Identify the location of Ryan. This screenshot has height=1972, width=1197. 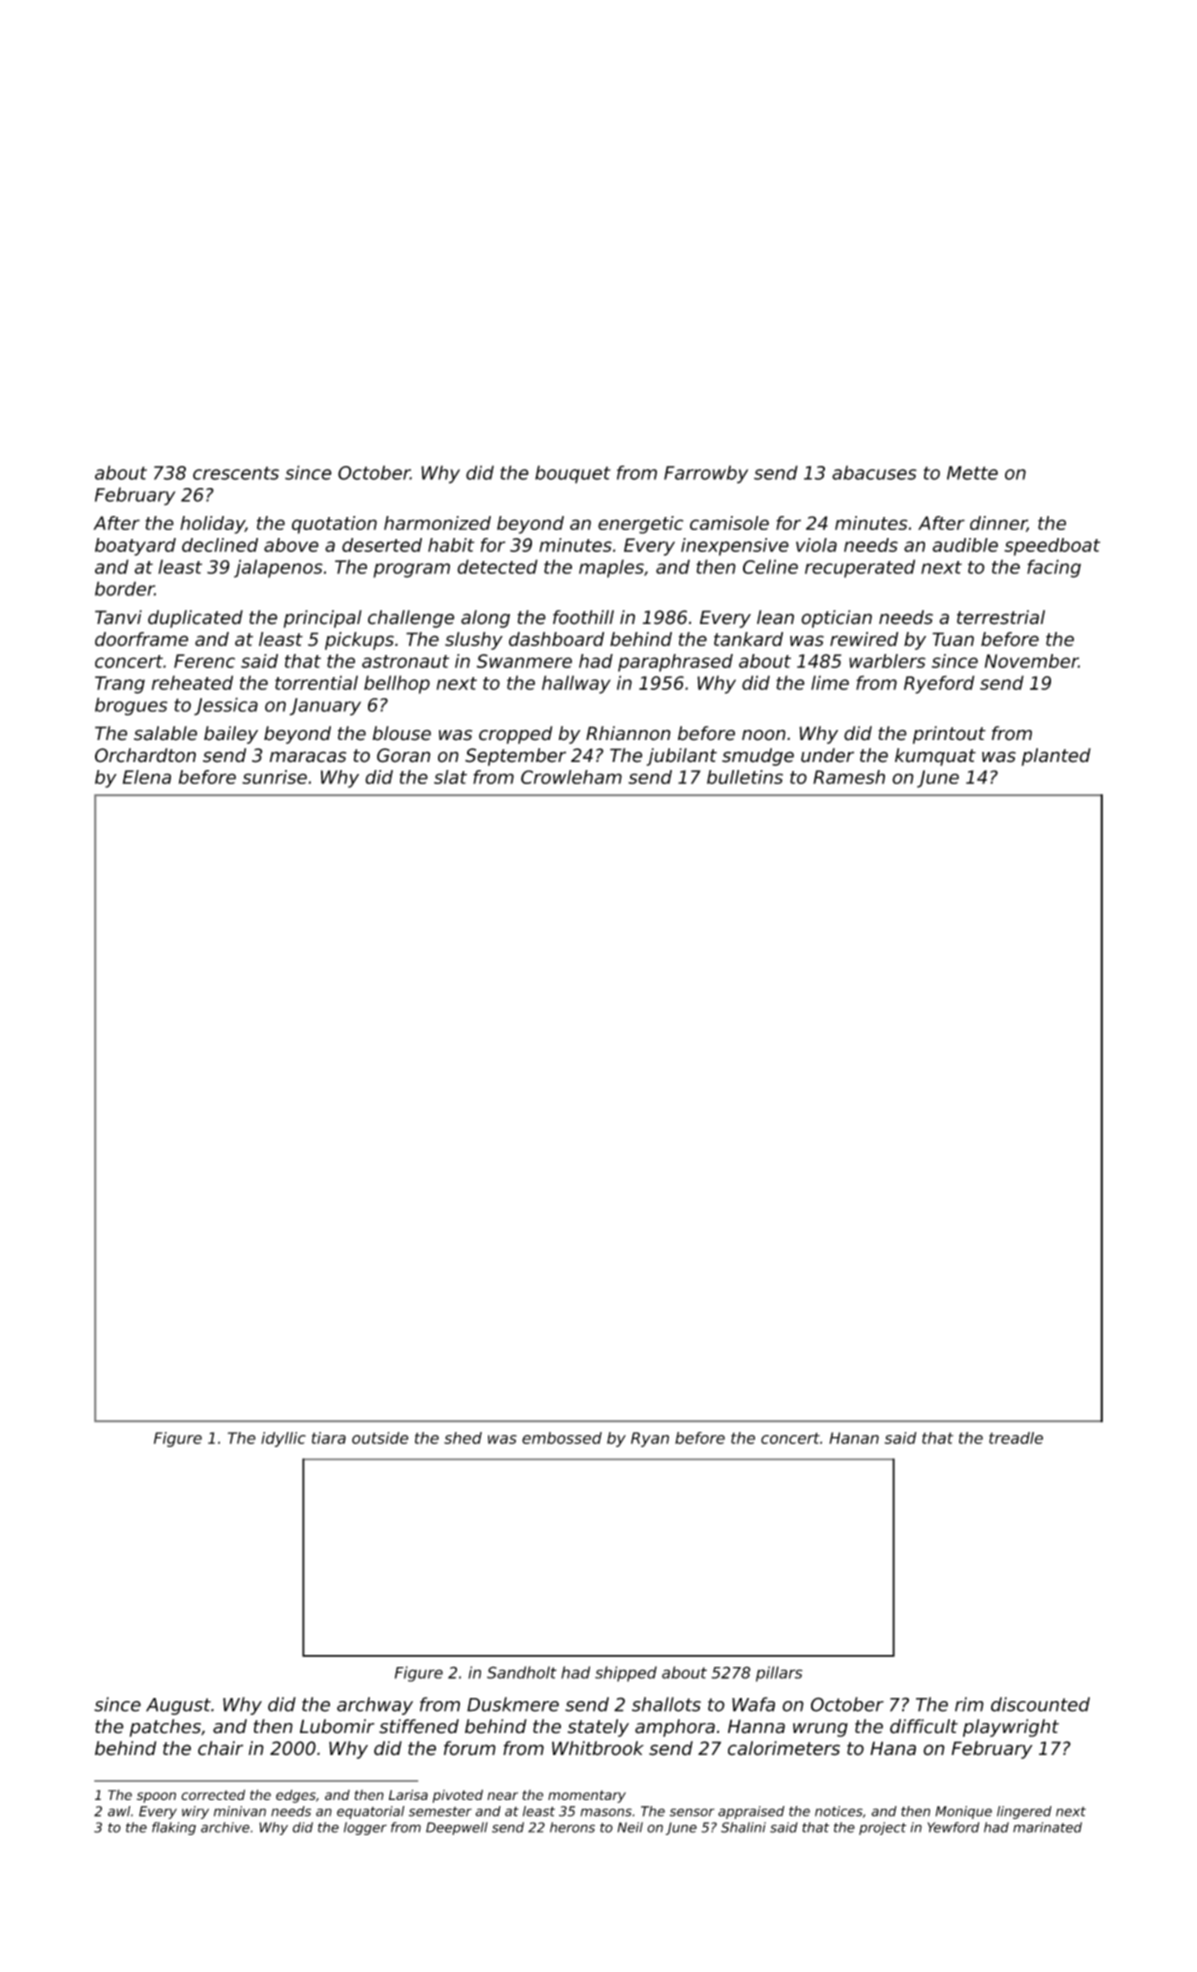
(650, 1439).
